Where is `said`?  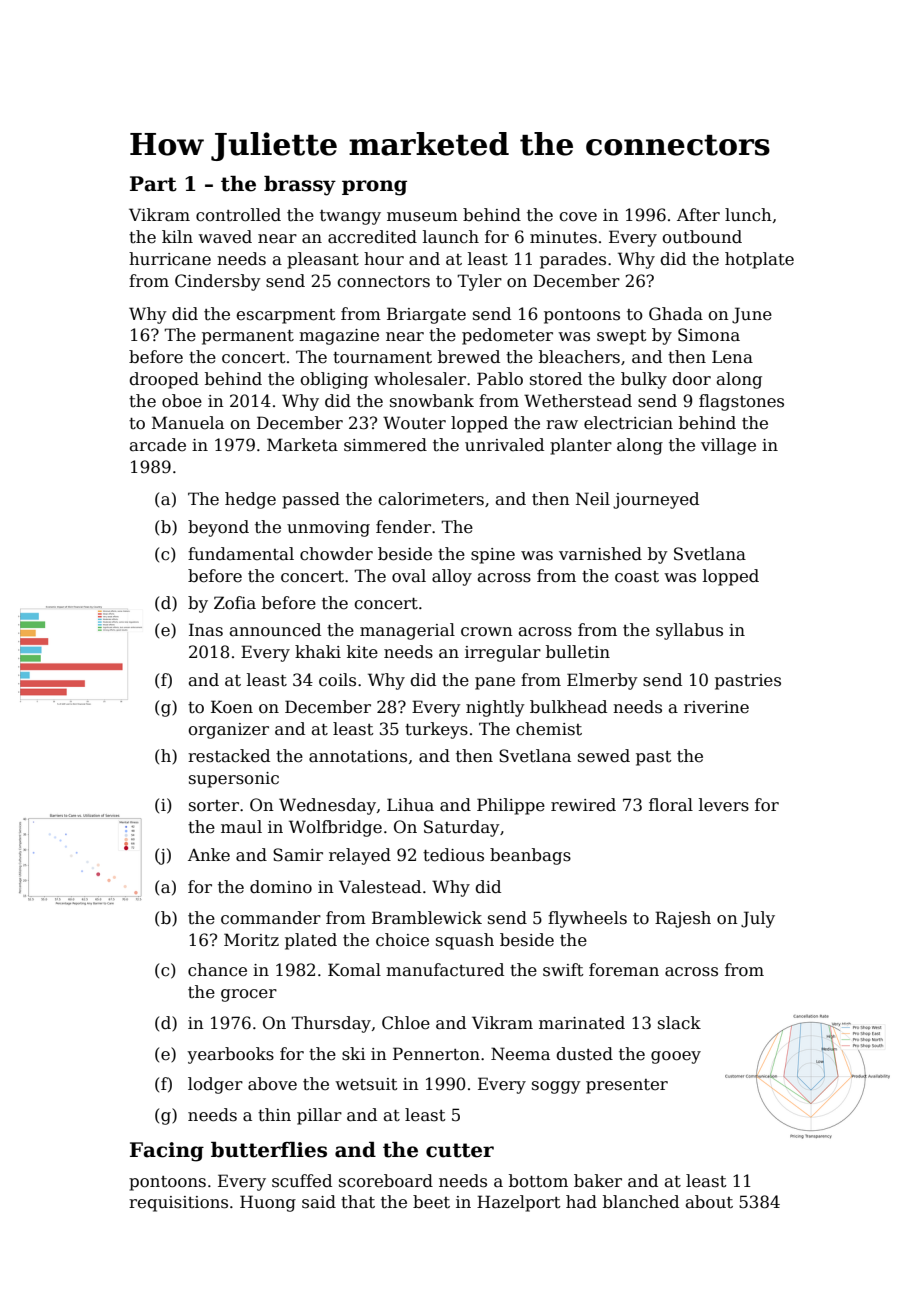 said is located at coordinates (319, 1202).
